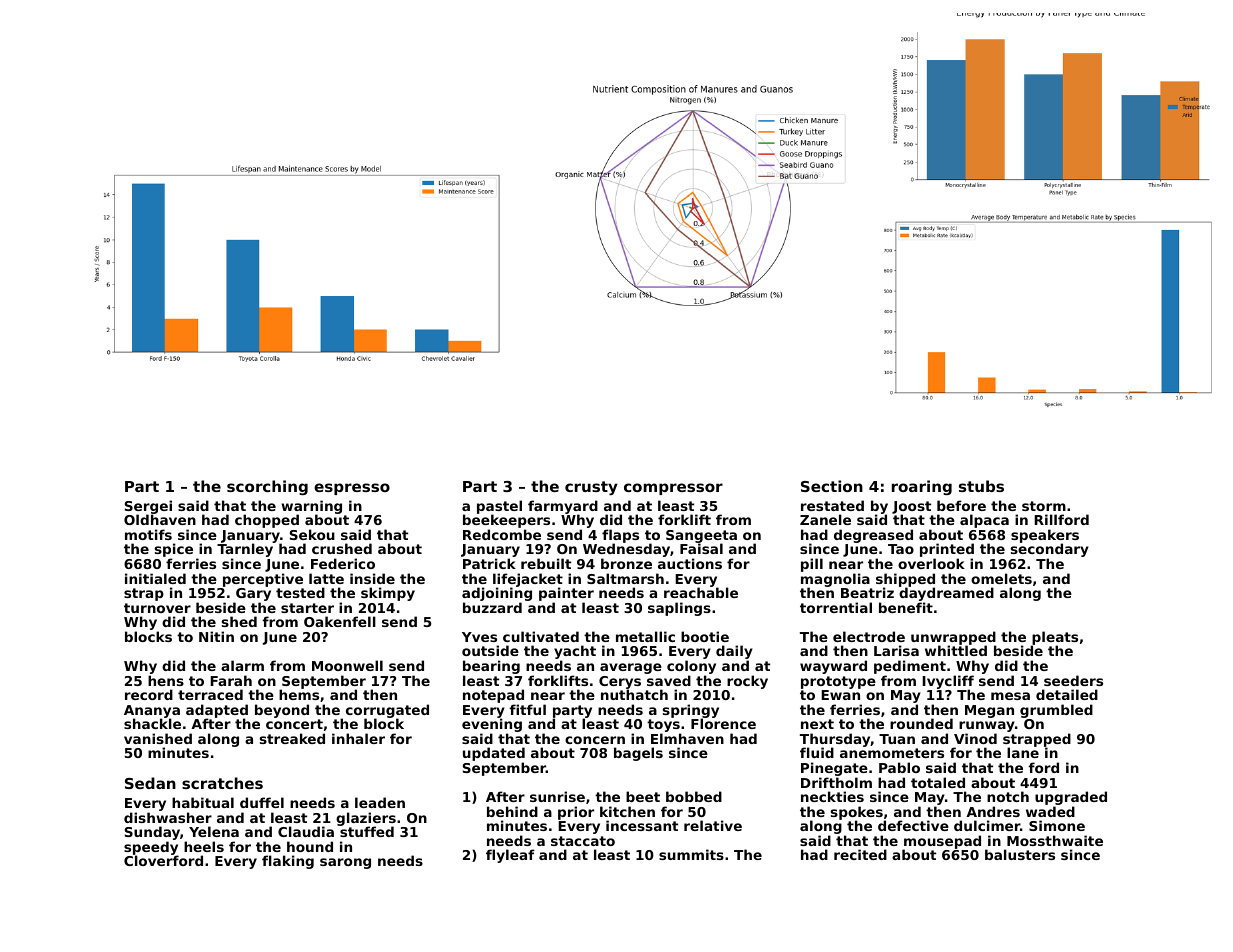  What do you see at coordinates (834, 769) in the screenshot?
I see `Pinegate` at bounding box center [834, 769].
